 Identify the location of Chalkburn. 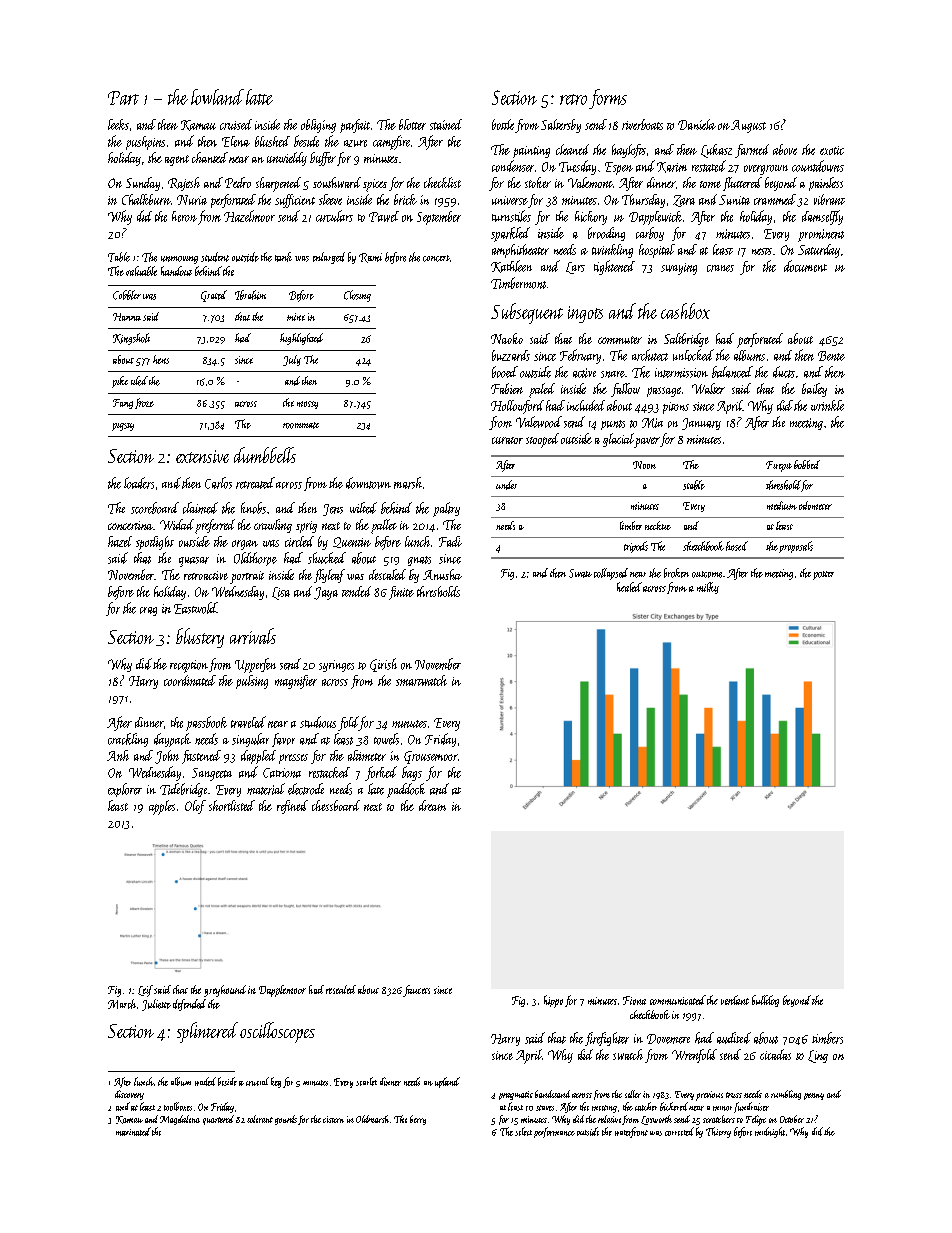
(146, 199).
